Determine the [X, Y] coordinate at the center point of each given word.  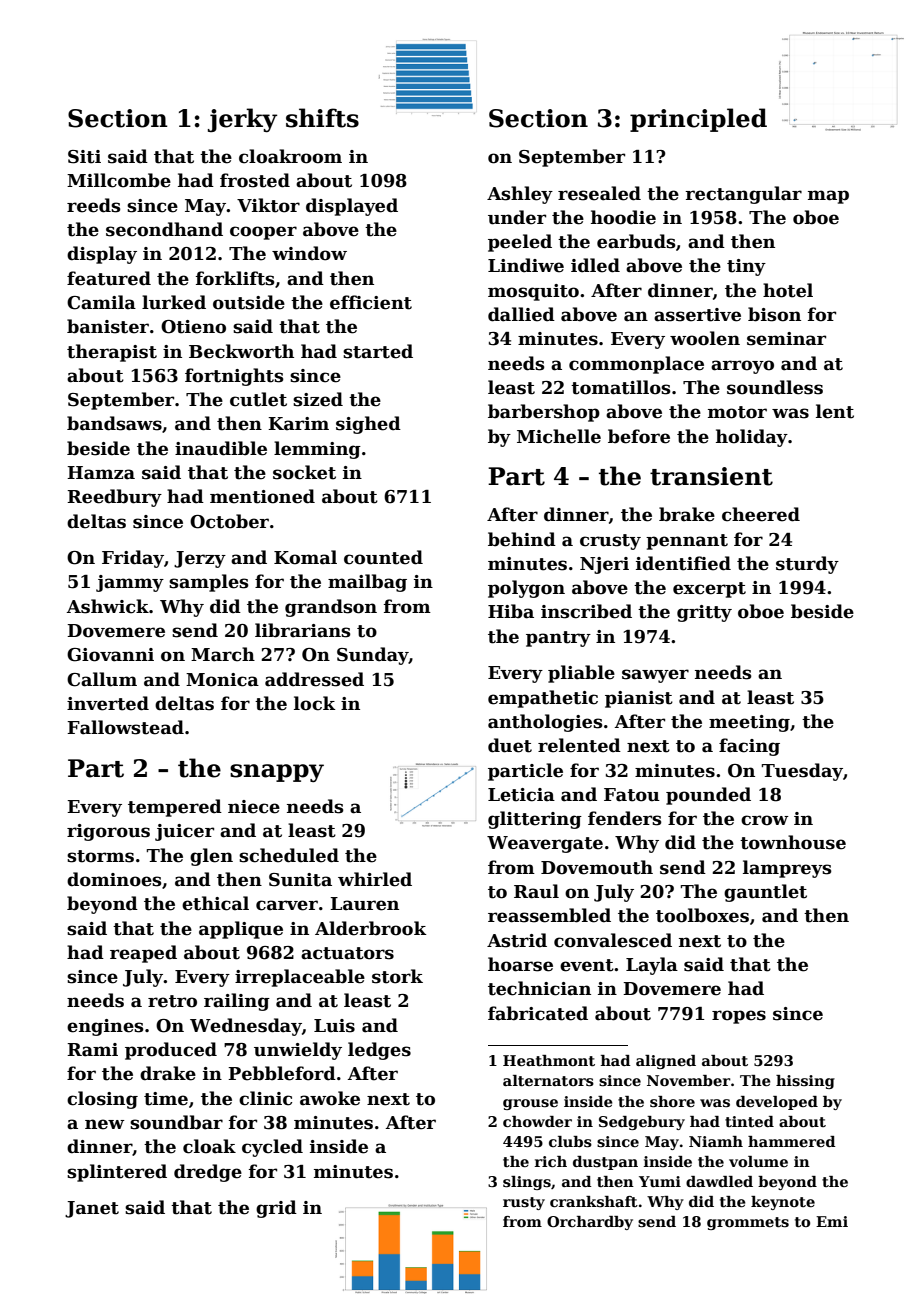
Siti [84, 157]
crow [765, 820]
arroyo [742, 367]
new [105, 1124]
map [828, 197]
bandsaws [114, 423]
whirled [375, 879]
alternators [548, 1081]
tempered [175, 808]
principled [698, 120]
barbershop [544, 413]
